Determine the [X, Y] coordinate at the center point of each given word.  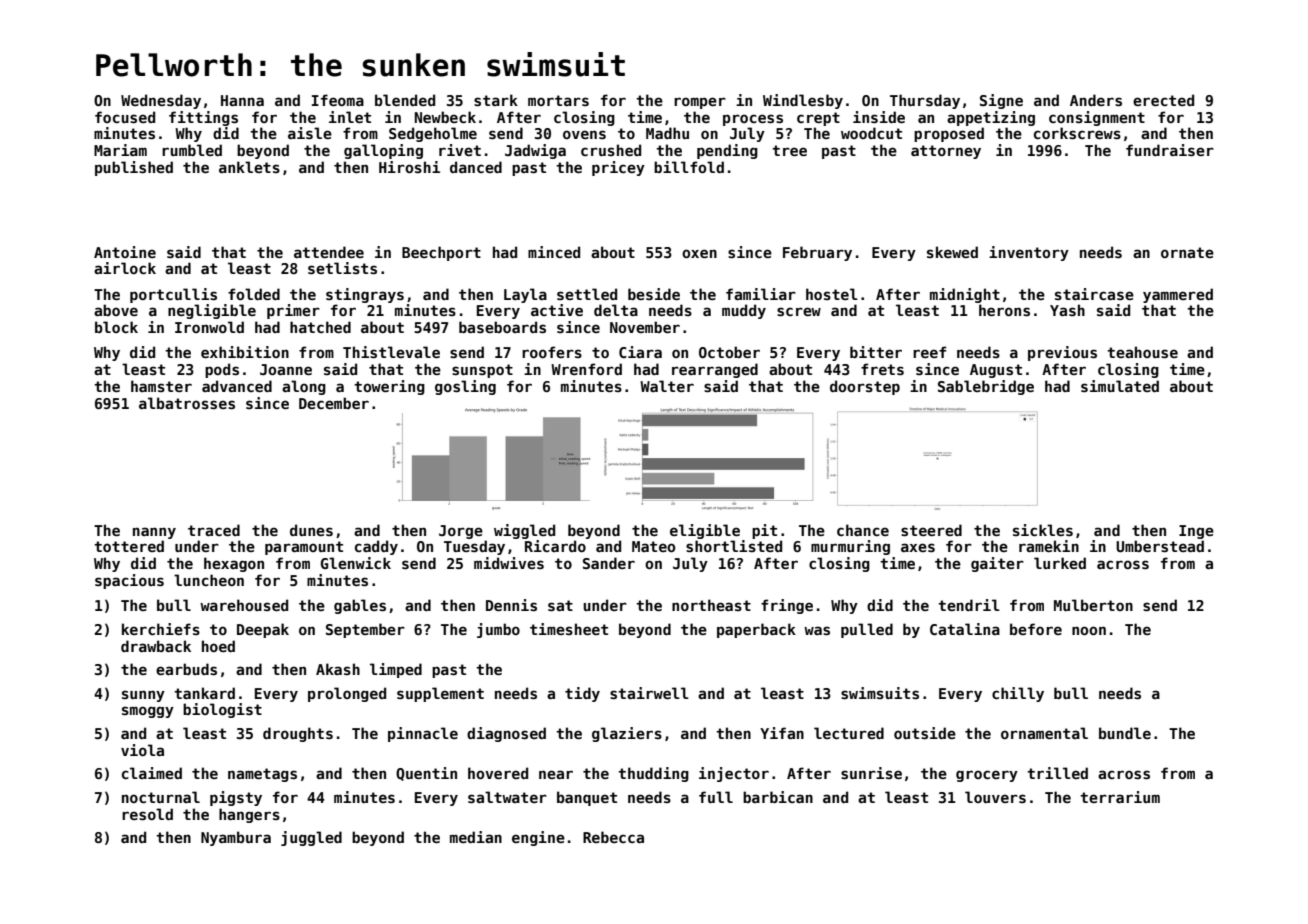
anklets [249, 167]
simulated [1120, 386]
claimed [152, 773]
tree [789, 150]
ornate [1187, 252]
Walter [667, 386]
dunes [311, 530]
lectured [849, 733]
